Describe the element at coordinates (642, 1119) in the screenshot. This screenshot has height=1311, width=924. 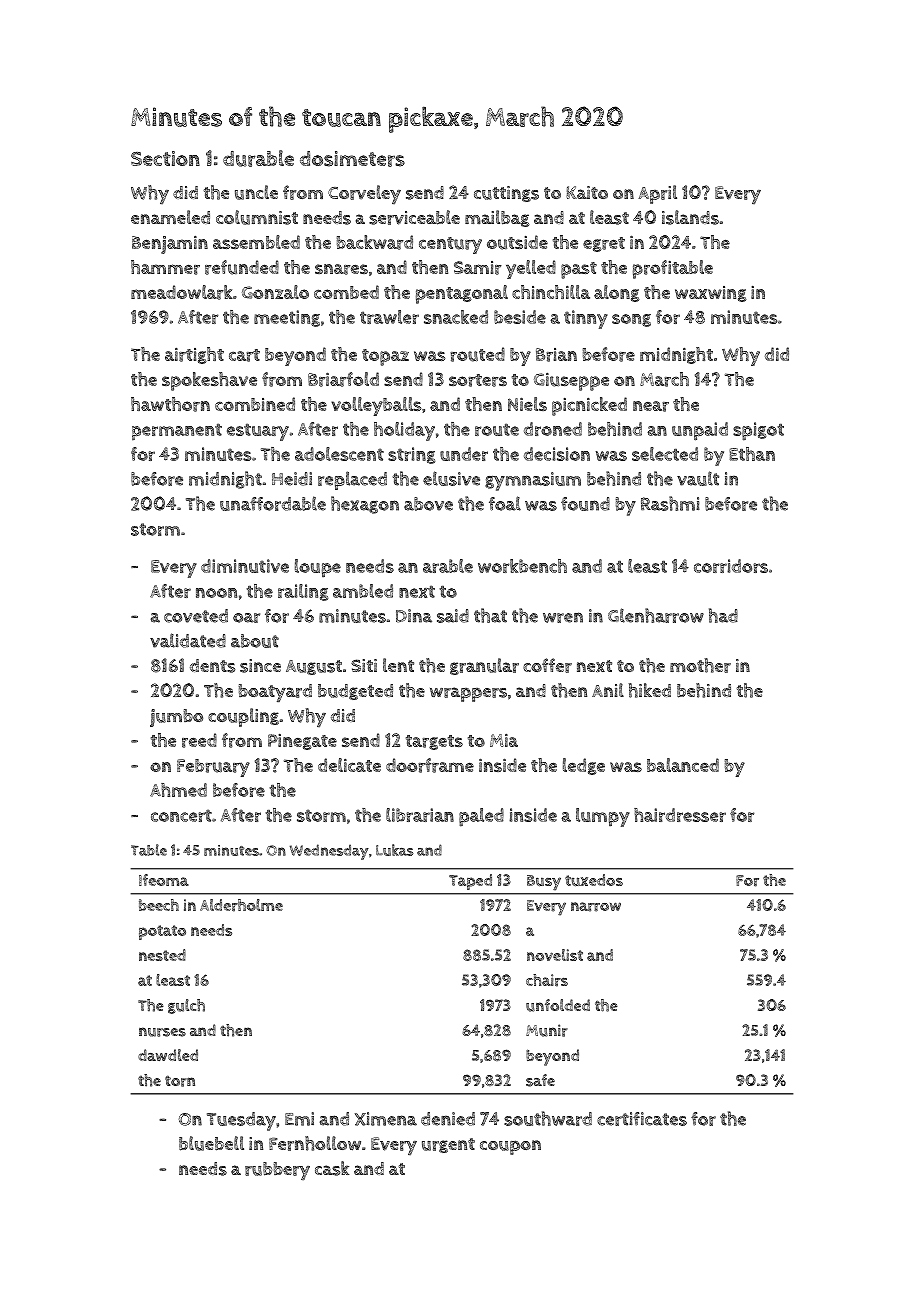
I see `certificates` at that location.
